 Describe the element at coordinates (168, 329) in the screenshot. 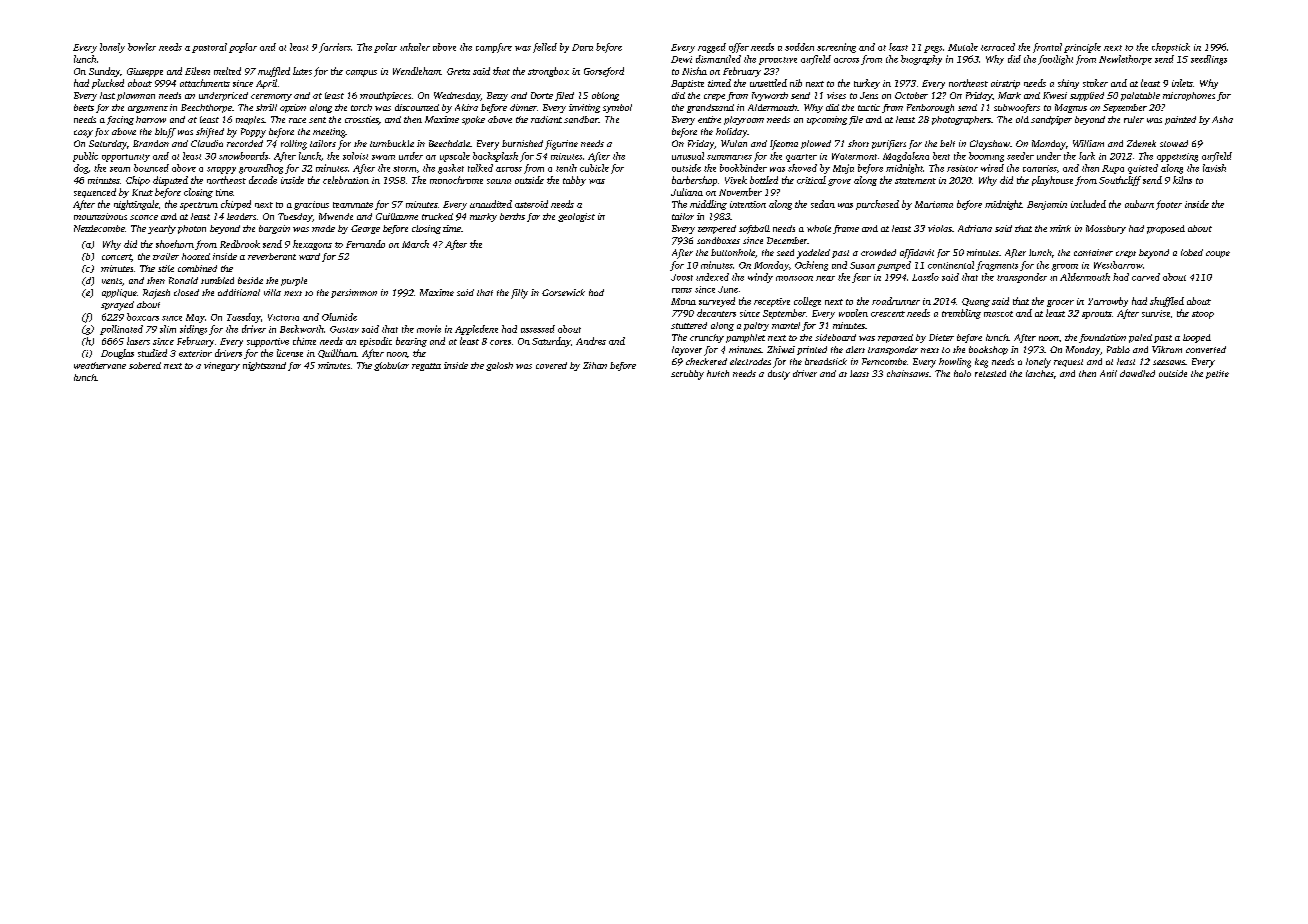

I see `slim` at that location.
